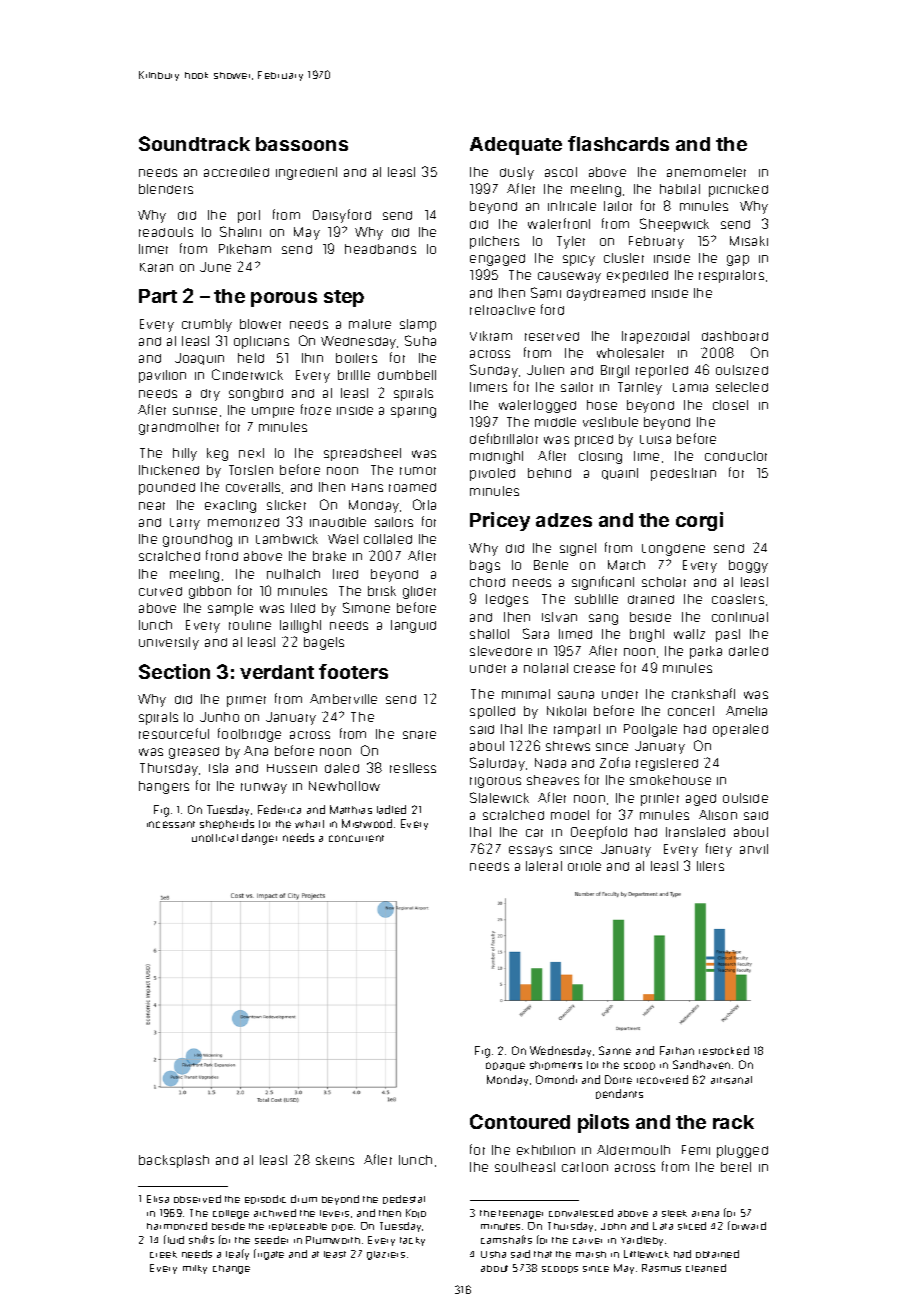  What do you see at coordinates (185, 524) in the image?
I see `Larry` at bounding box center [185, 524].
